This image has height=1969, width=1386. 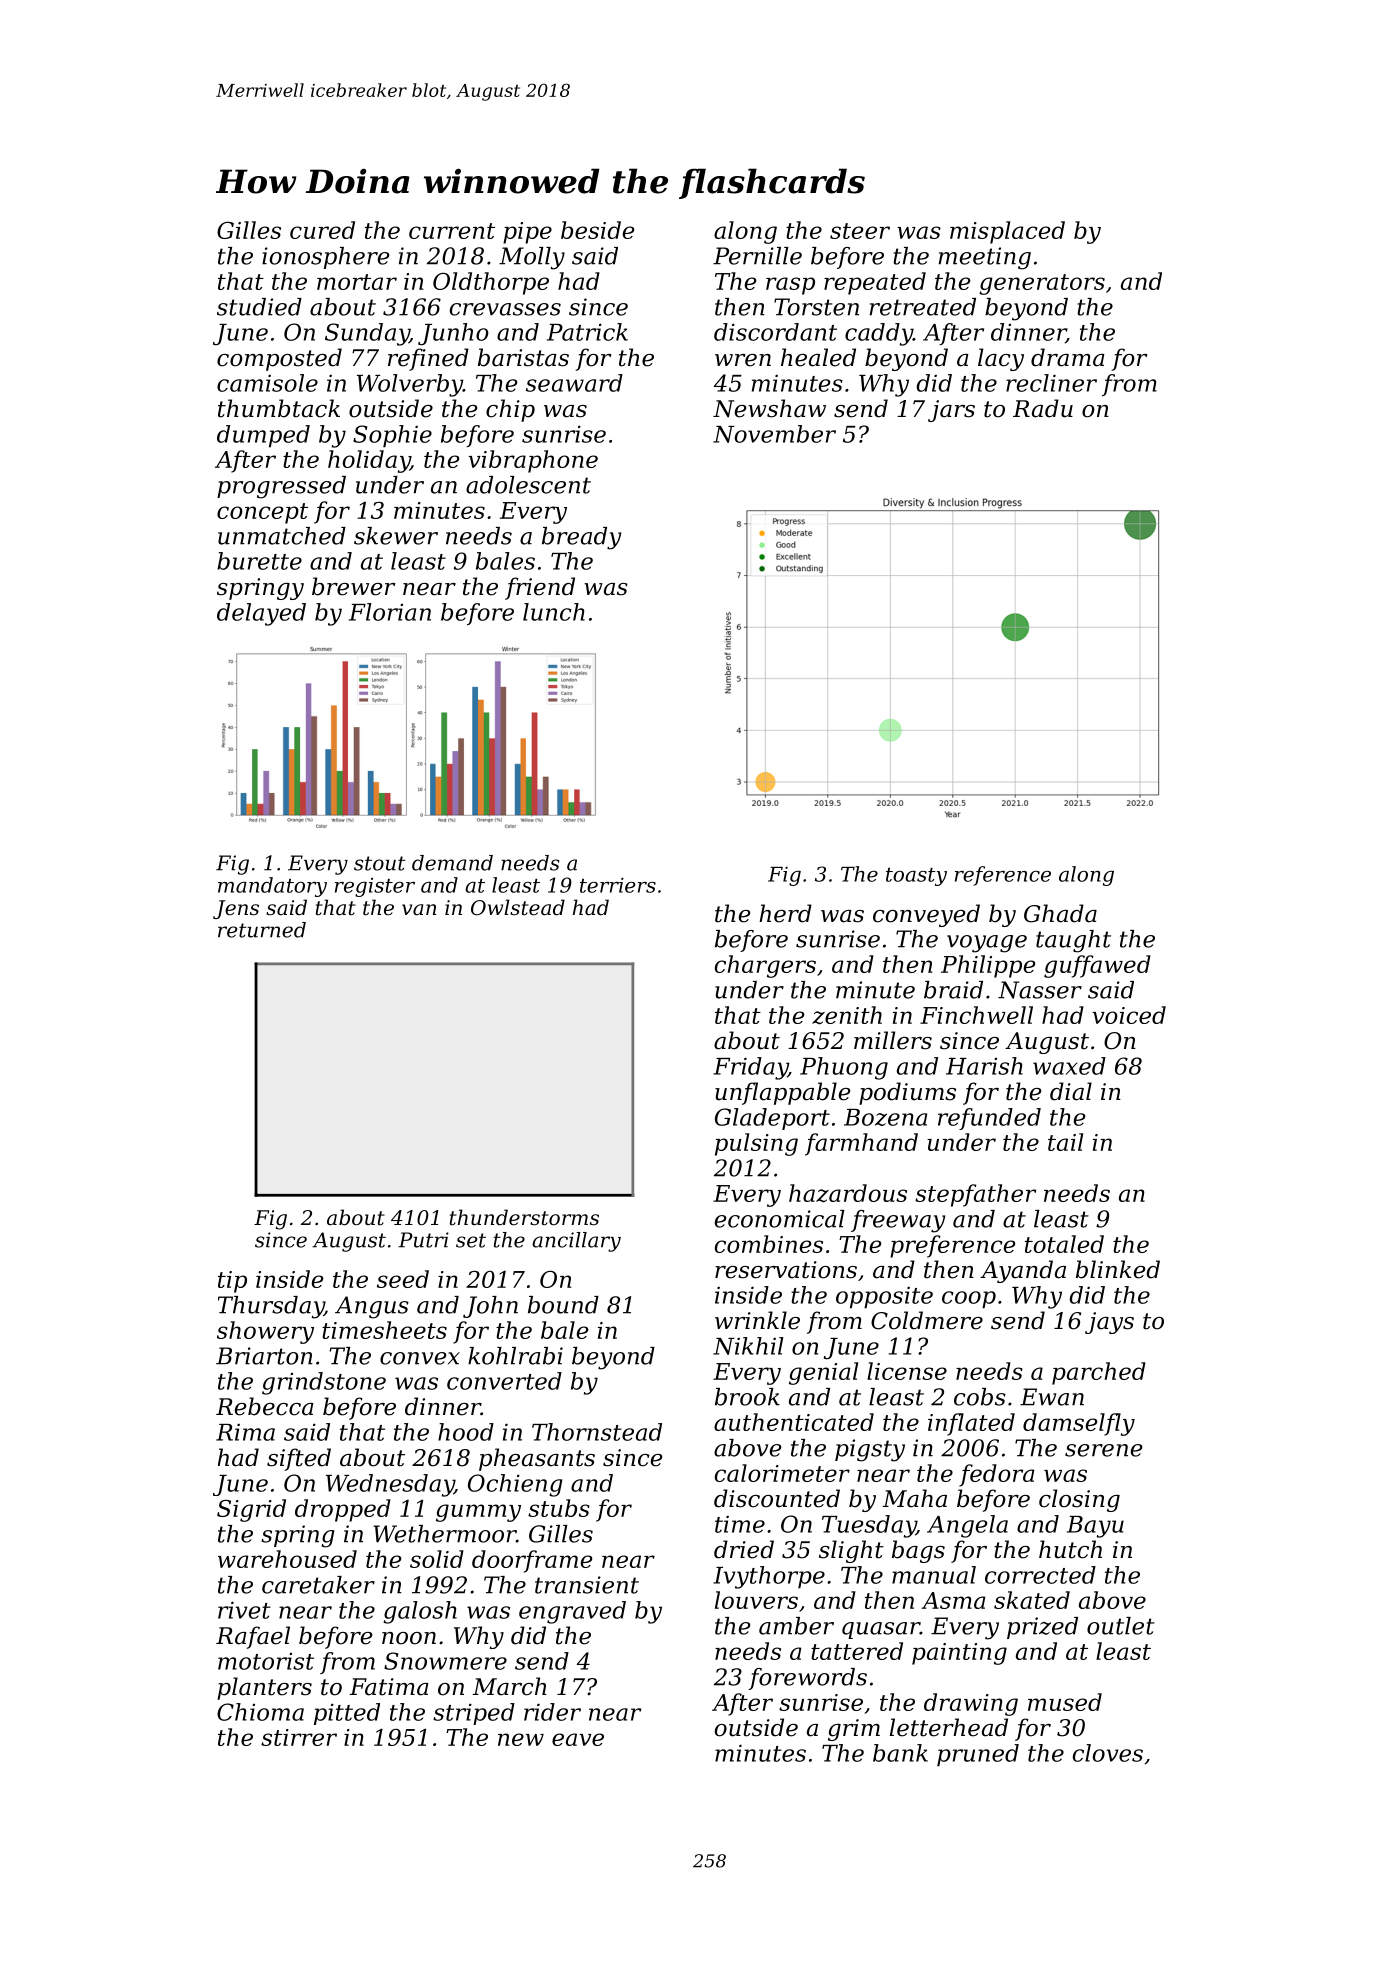 What do you see at coordinates (261, 614) in the image?
I see `delayed` at bounding box center [261, 614].
